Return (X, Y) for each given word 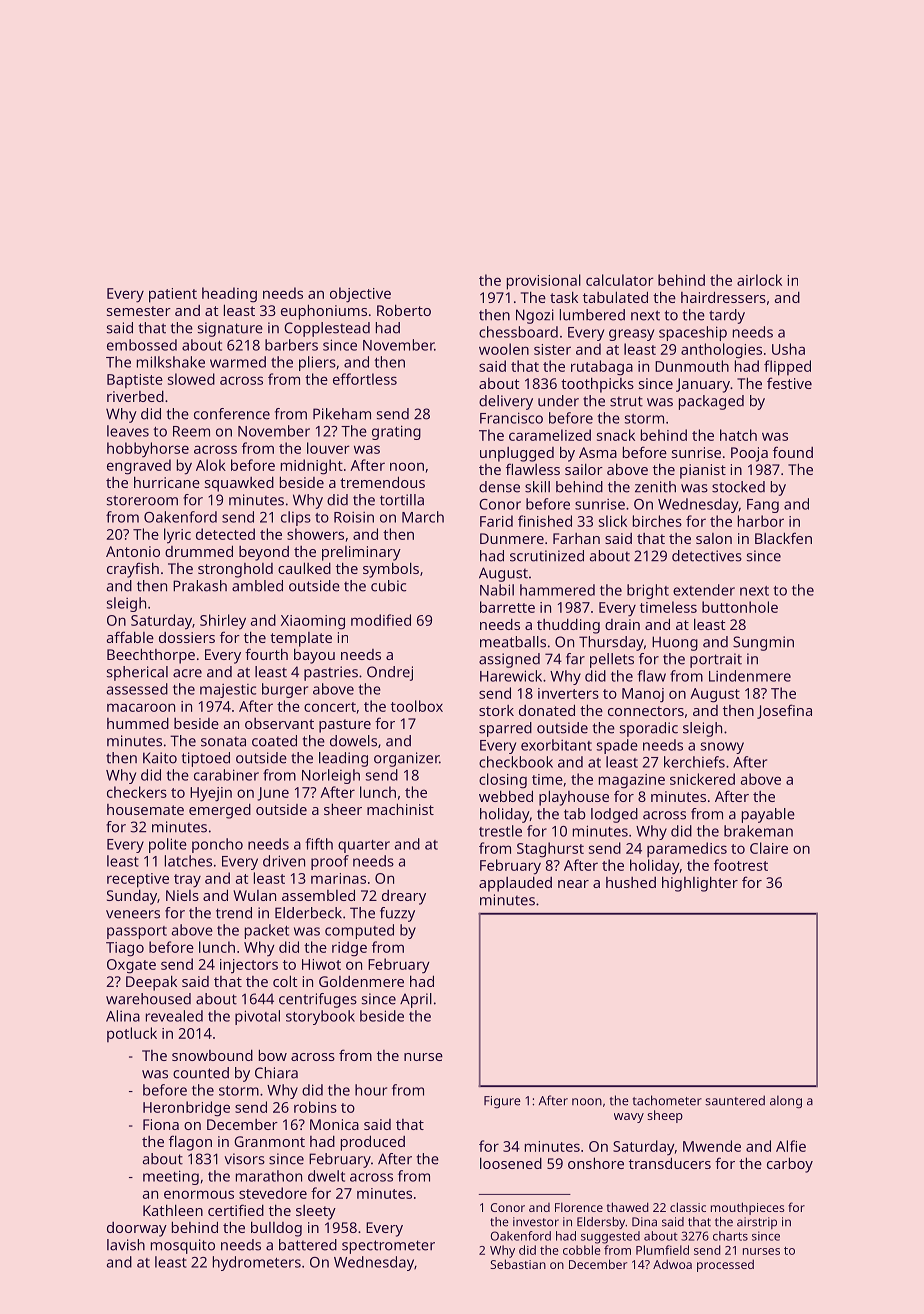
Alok (211, 465)
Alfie (791, 1146)
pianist (703, 471)
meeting (171, 1177)
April (416, 1000)
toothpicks (597, 385)
